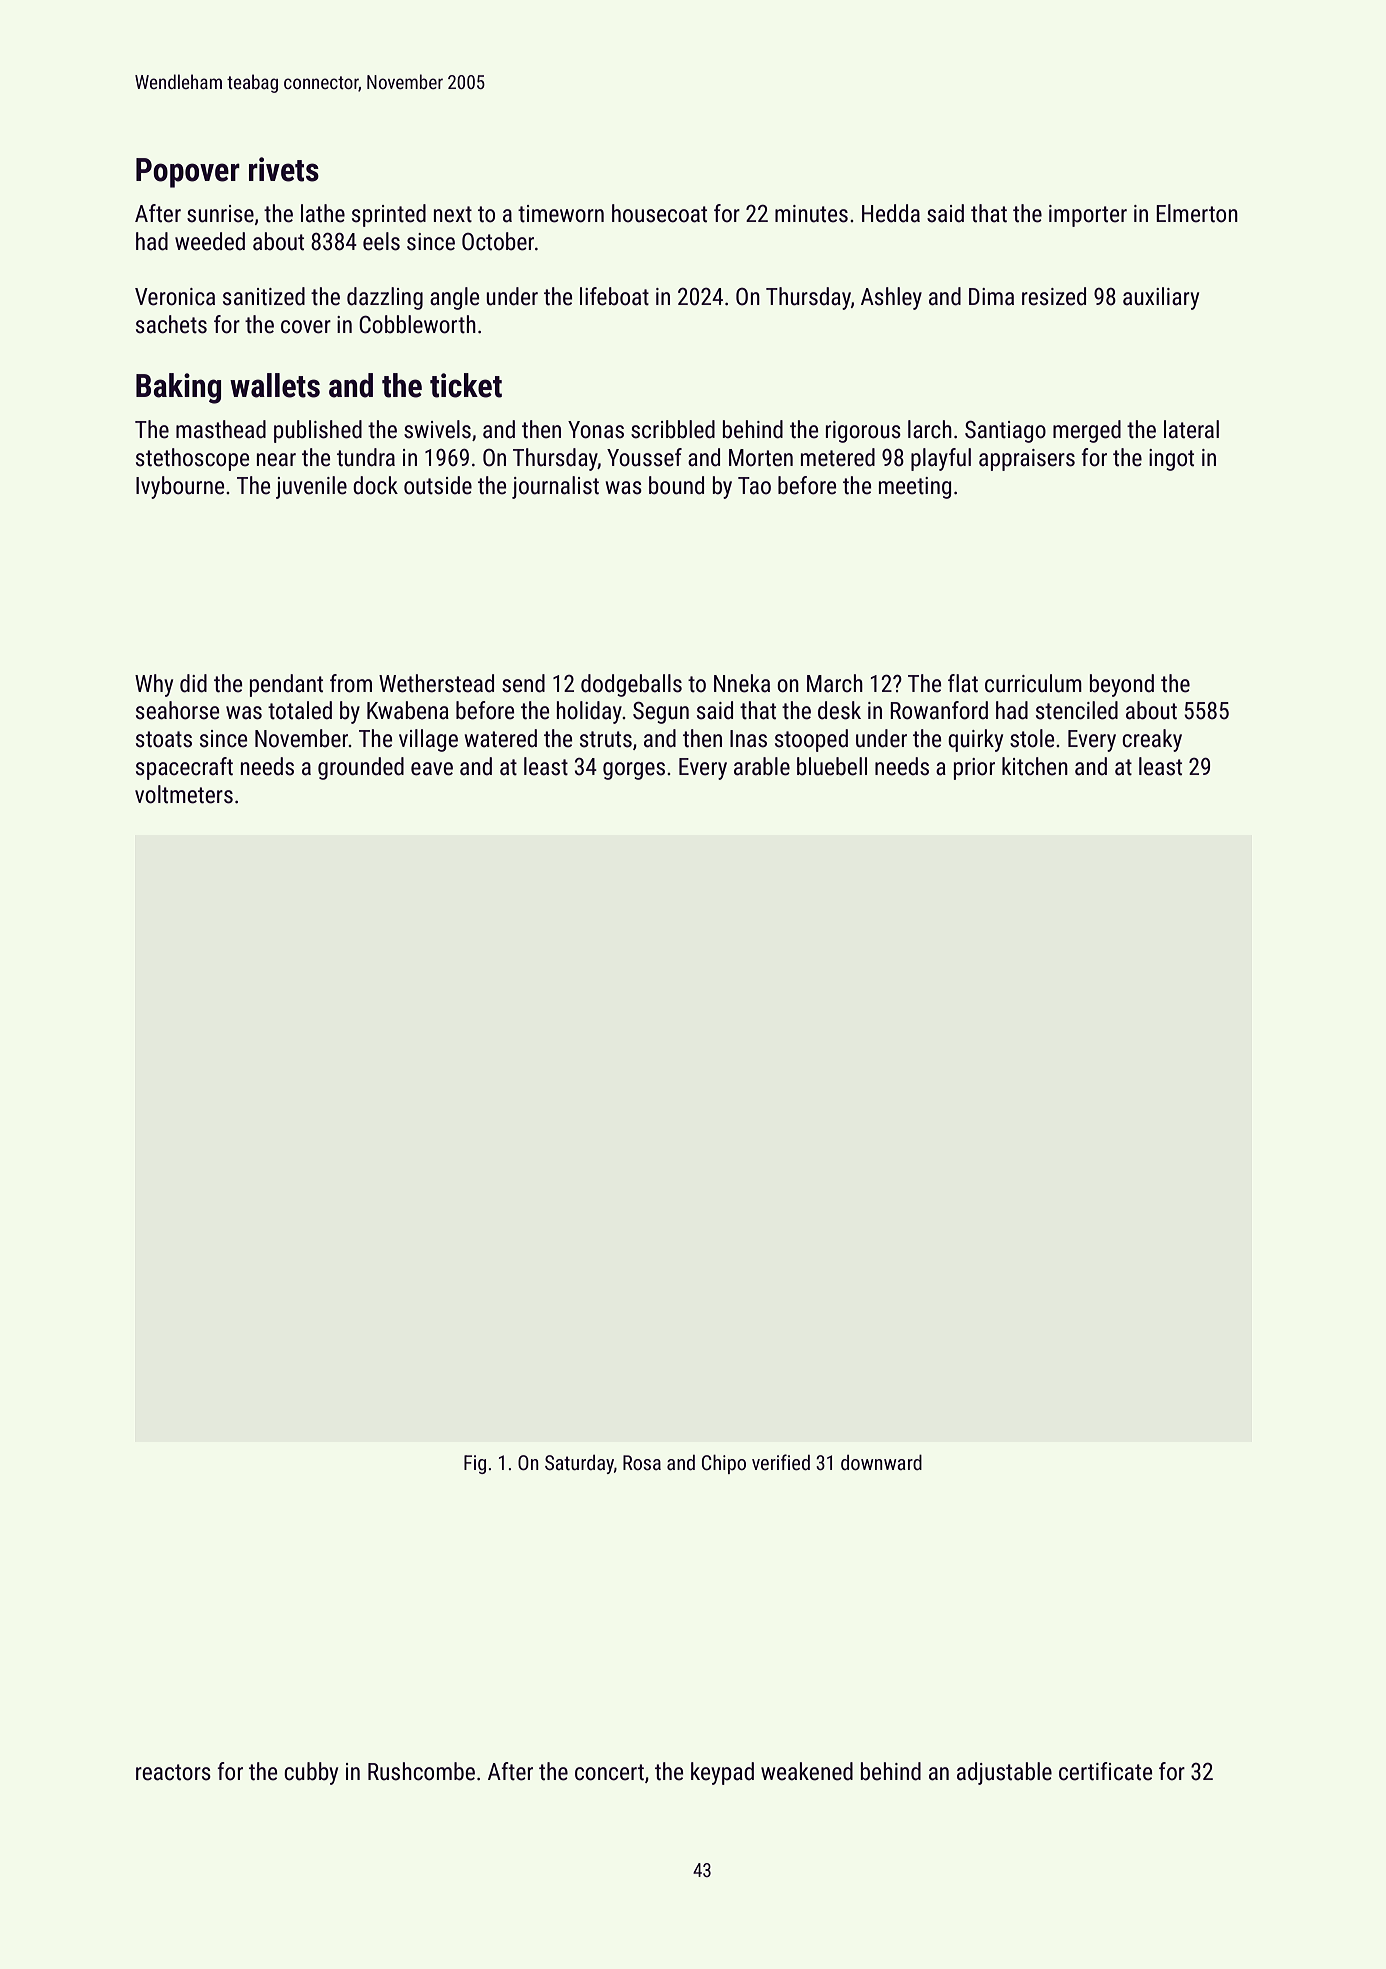  Describe the element at coordinates (722, 1773) in the screenshot. I see `keypad` at that location.
